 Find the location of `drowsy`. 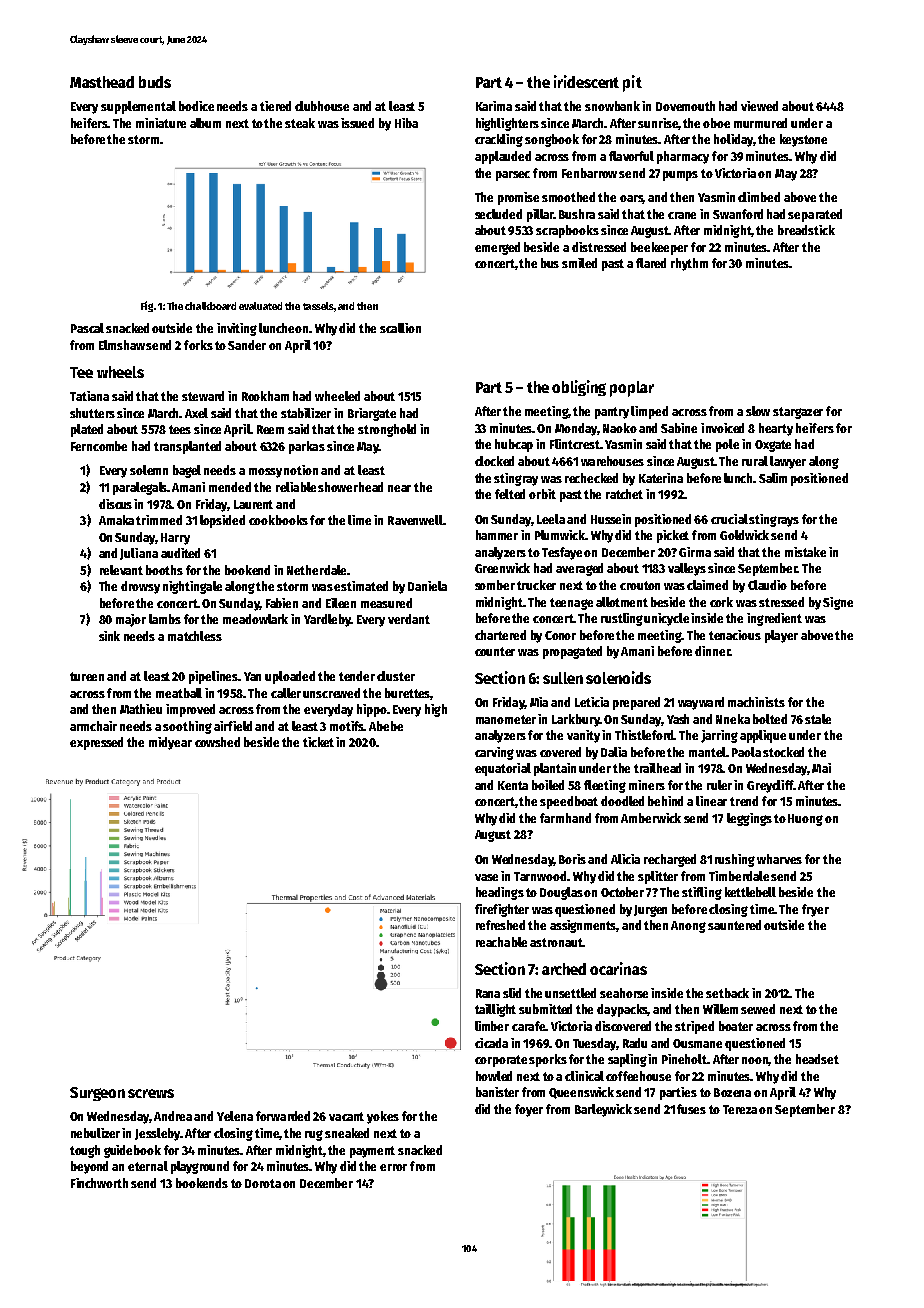

drowsy is located at coordinates (140, 587).
